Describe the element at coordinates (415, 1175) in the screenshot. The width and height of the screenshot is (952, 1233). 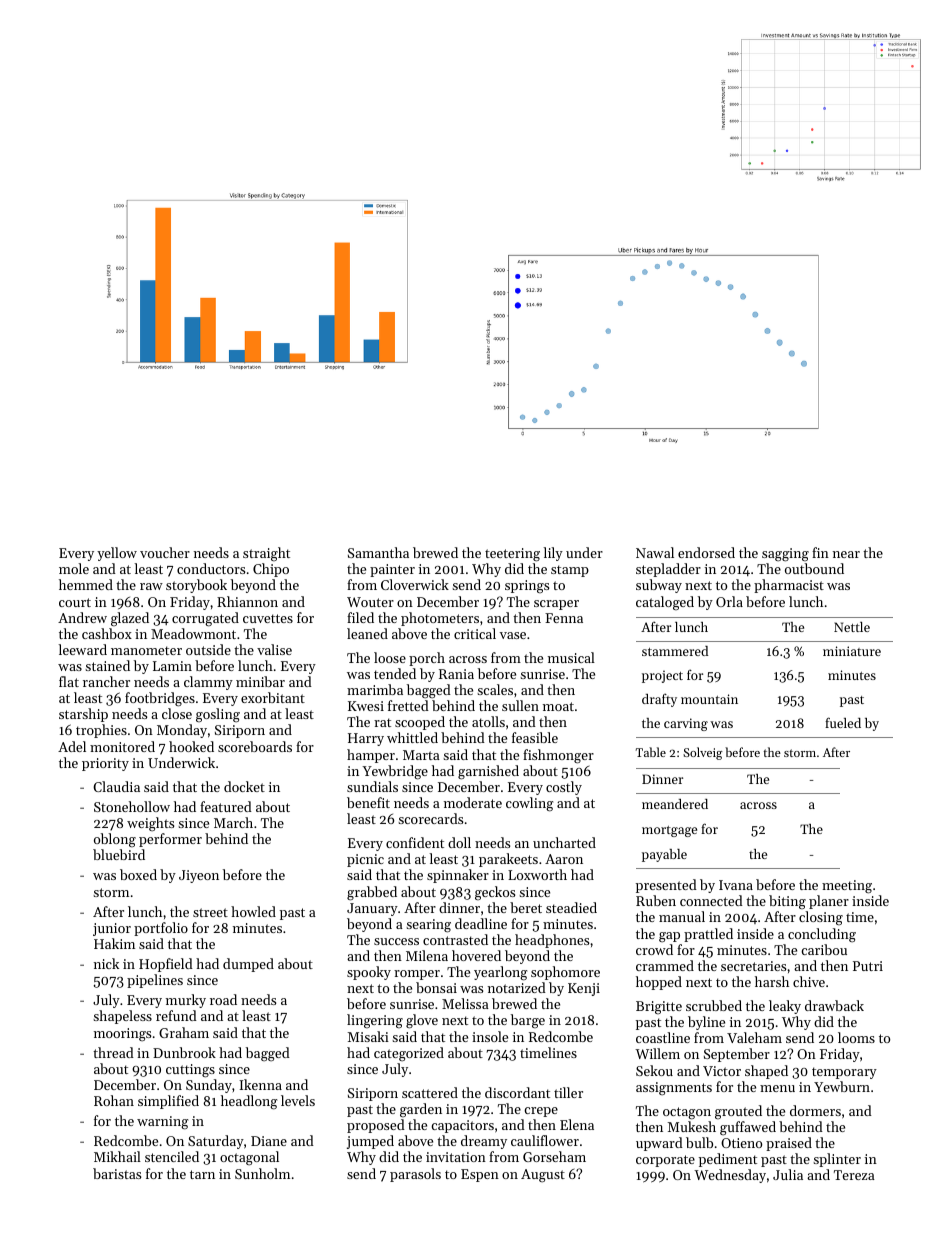
I see `parasols` at that location.
